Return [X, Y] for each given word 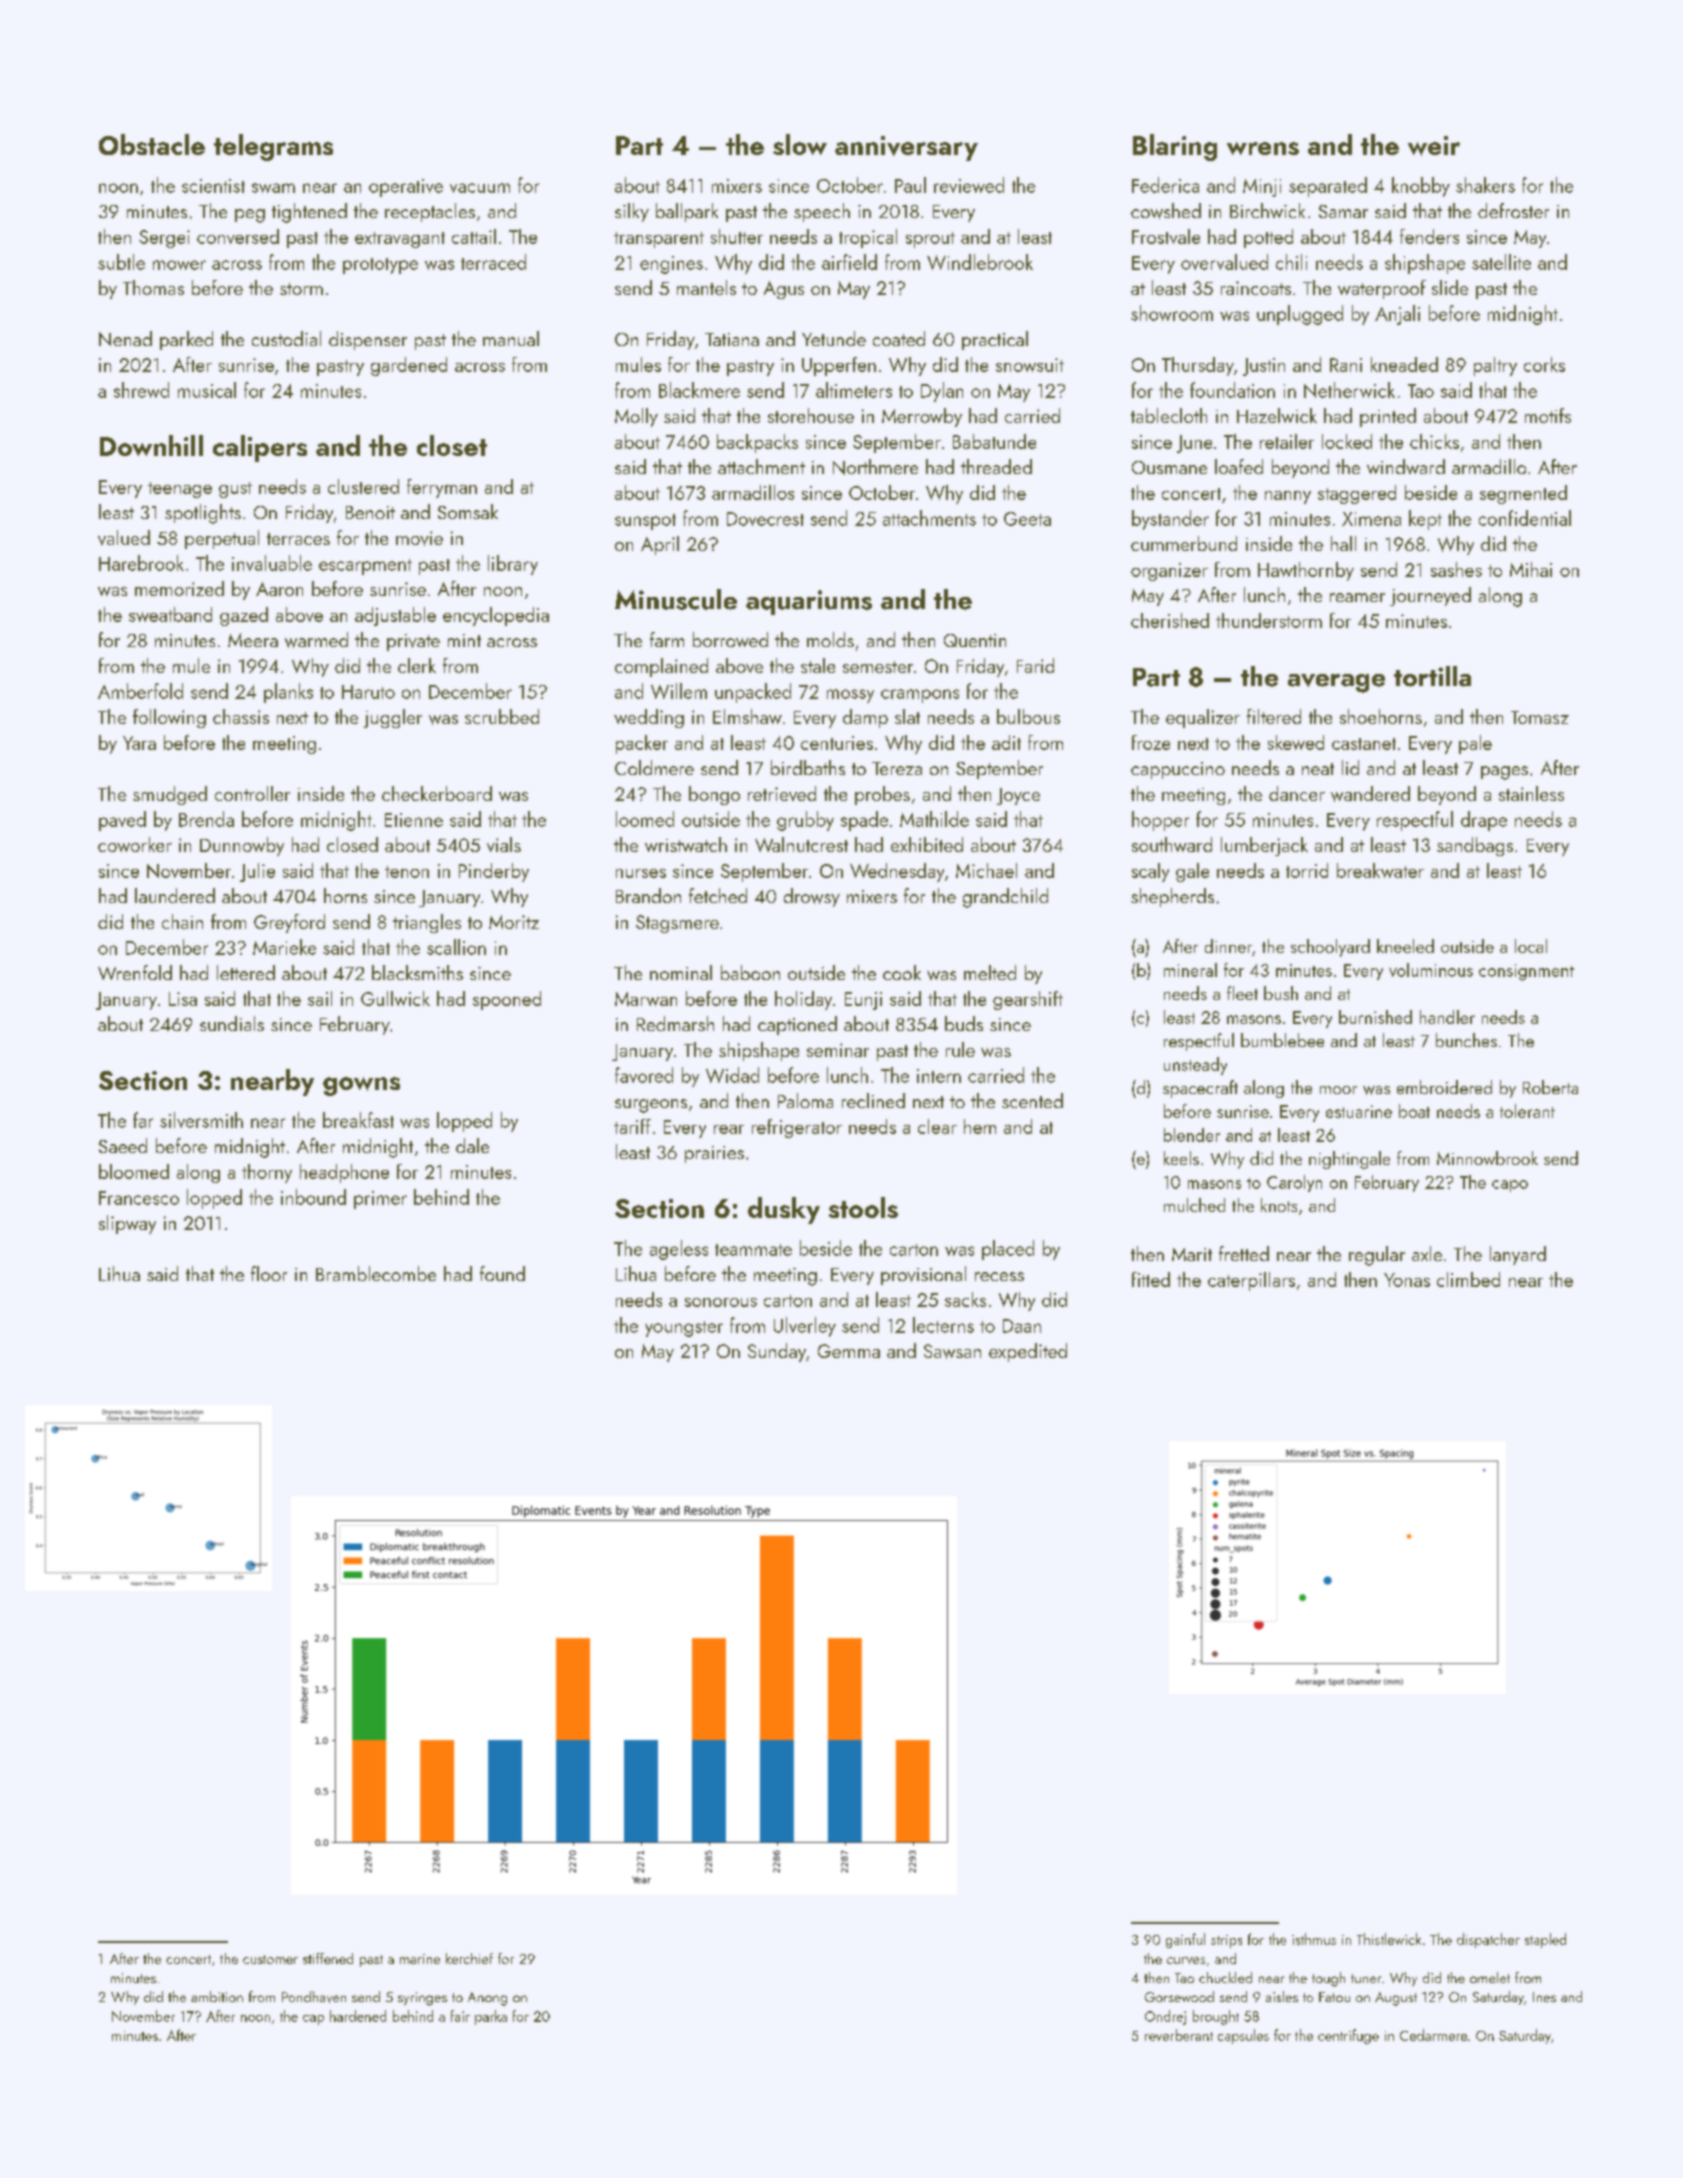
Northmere [875, 467]
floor [269, 1273]
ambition [217, 1996]
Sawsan [952, 1351]
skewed [1296, 742]
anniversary [906, 148]
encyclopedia [496, 616]
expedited [1028, 1352]
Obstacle [152, 144]
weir [1434, 146]
